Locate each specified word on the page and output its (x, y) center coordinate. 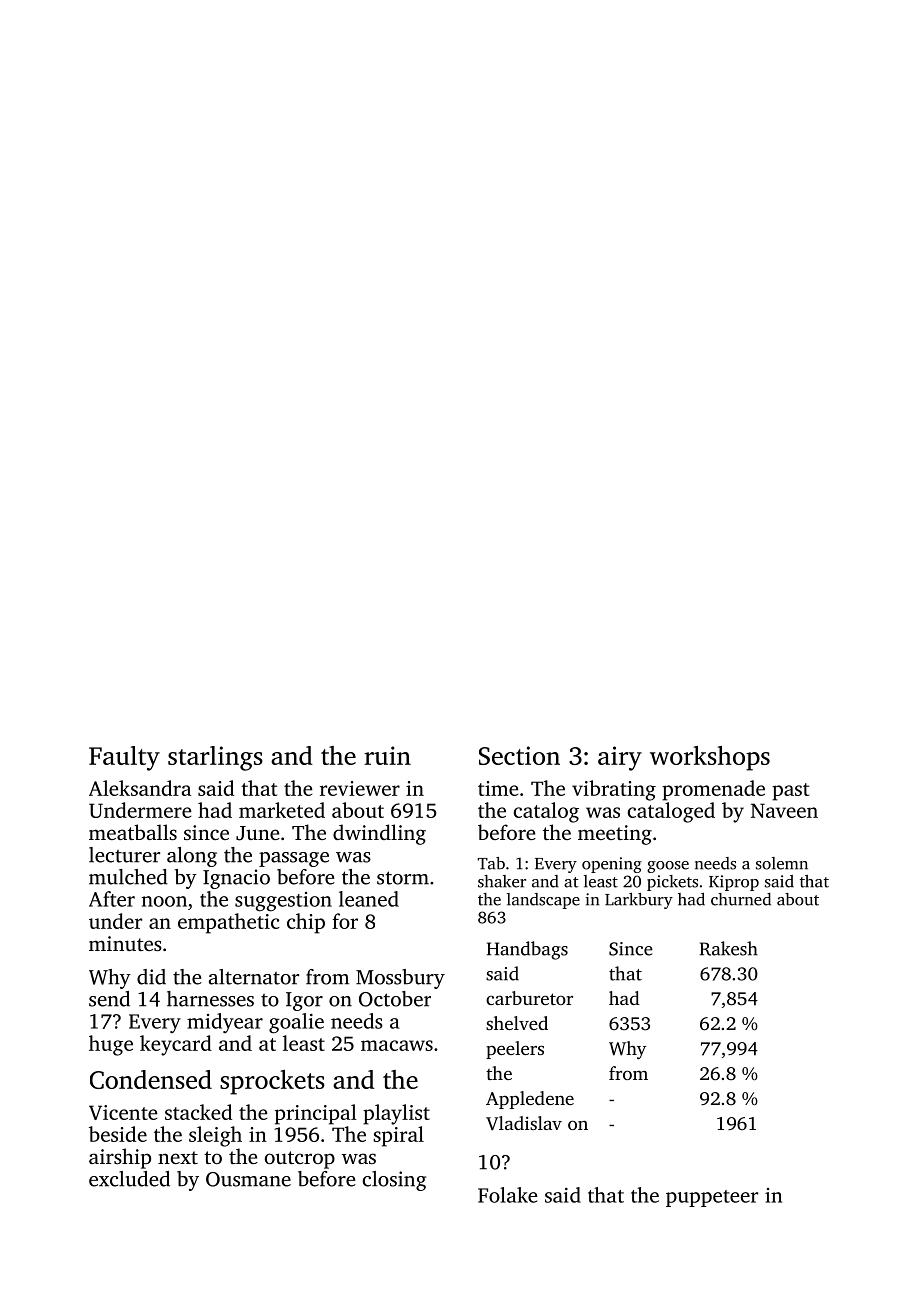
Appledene (530, 1100)
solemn (782, 863)
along (192, 857)
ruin (387, 755)
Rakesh (729, 948)
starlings (215, 758)
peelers (515, 1050)
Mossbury (400, 979)
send (109, 999)
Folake (508, 1195)
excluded (129, 1179)
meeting (615, 835)
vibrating (614, 790)
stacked (198, 1112)
